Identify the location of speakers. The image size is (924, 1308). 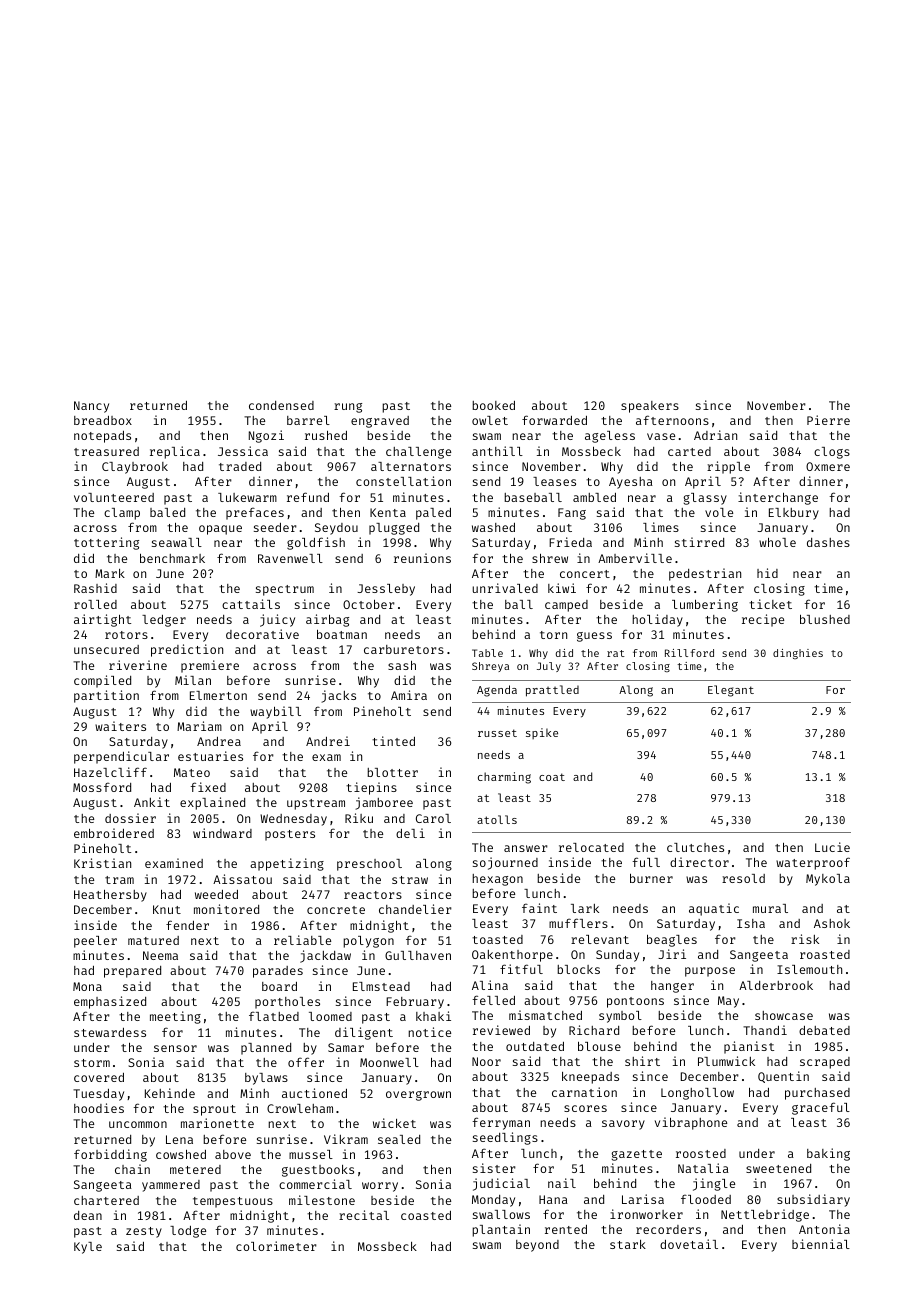
(650, 407).
